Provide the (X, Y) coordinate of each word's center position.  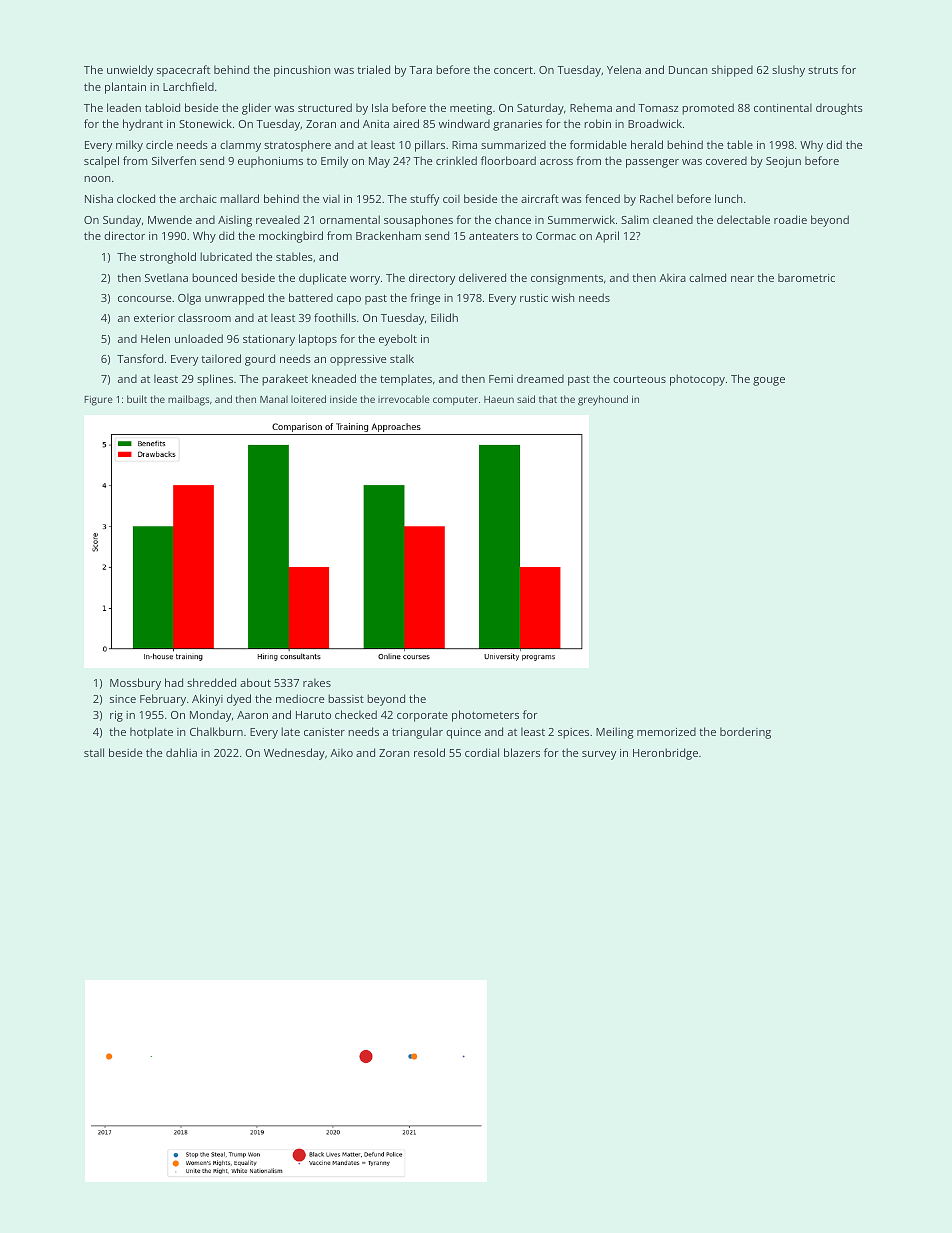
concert (513, 70)
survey (599, 755)
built (137, 399)
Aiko (341, 752)
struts (823, 70)
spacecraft (183, 71)
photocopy (697, 380)
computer (455, 401)
